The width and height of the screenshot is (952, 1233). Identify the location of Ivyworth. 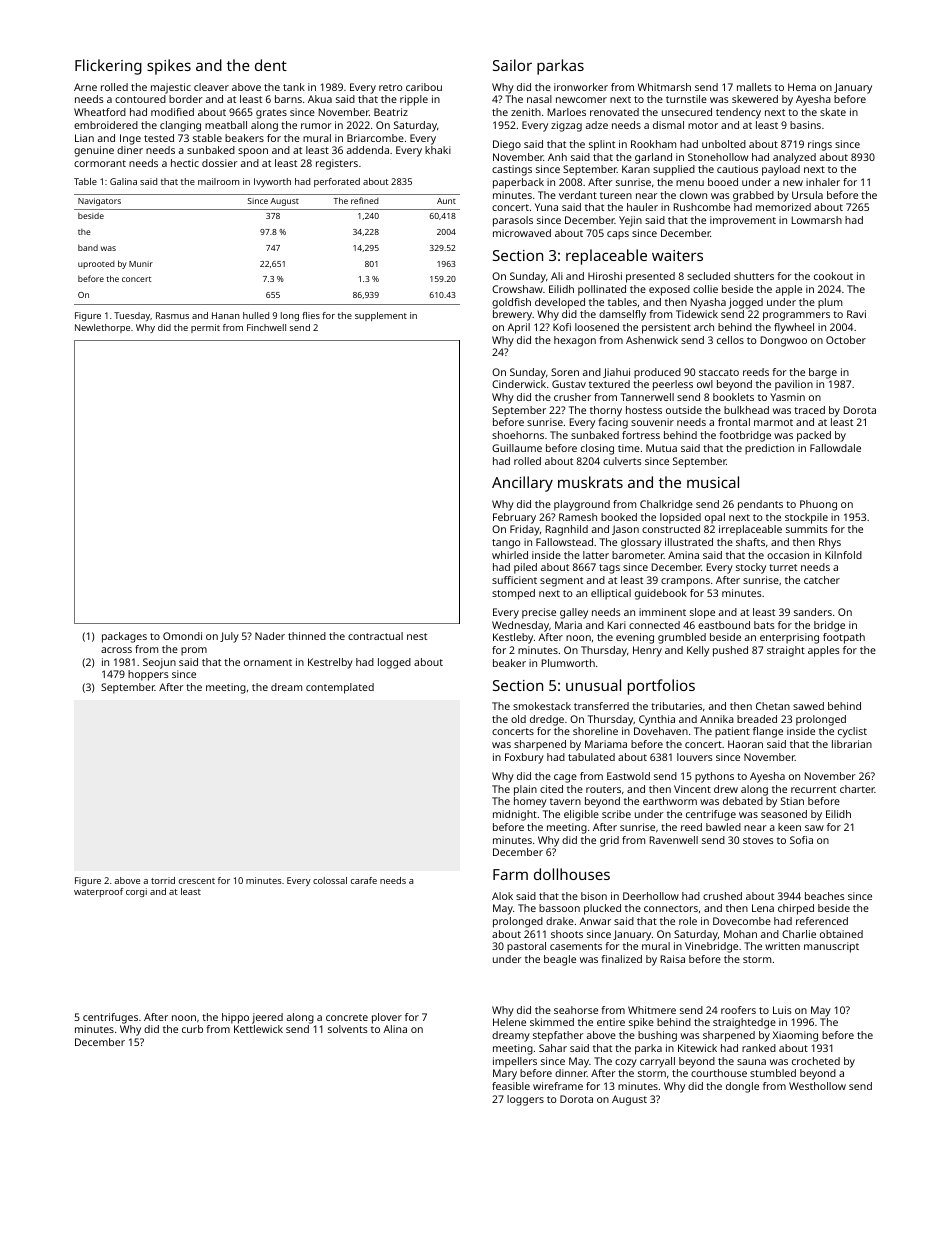
(272, 182).
